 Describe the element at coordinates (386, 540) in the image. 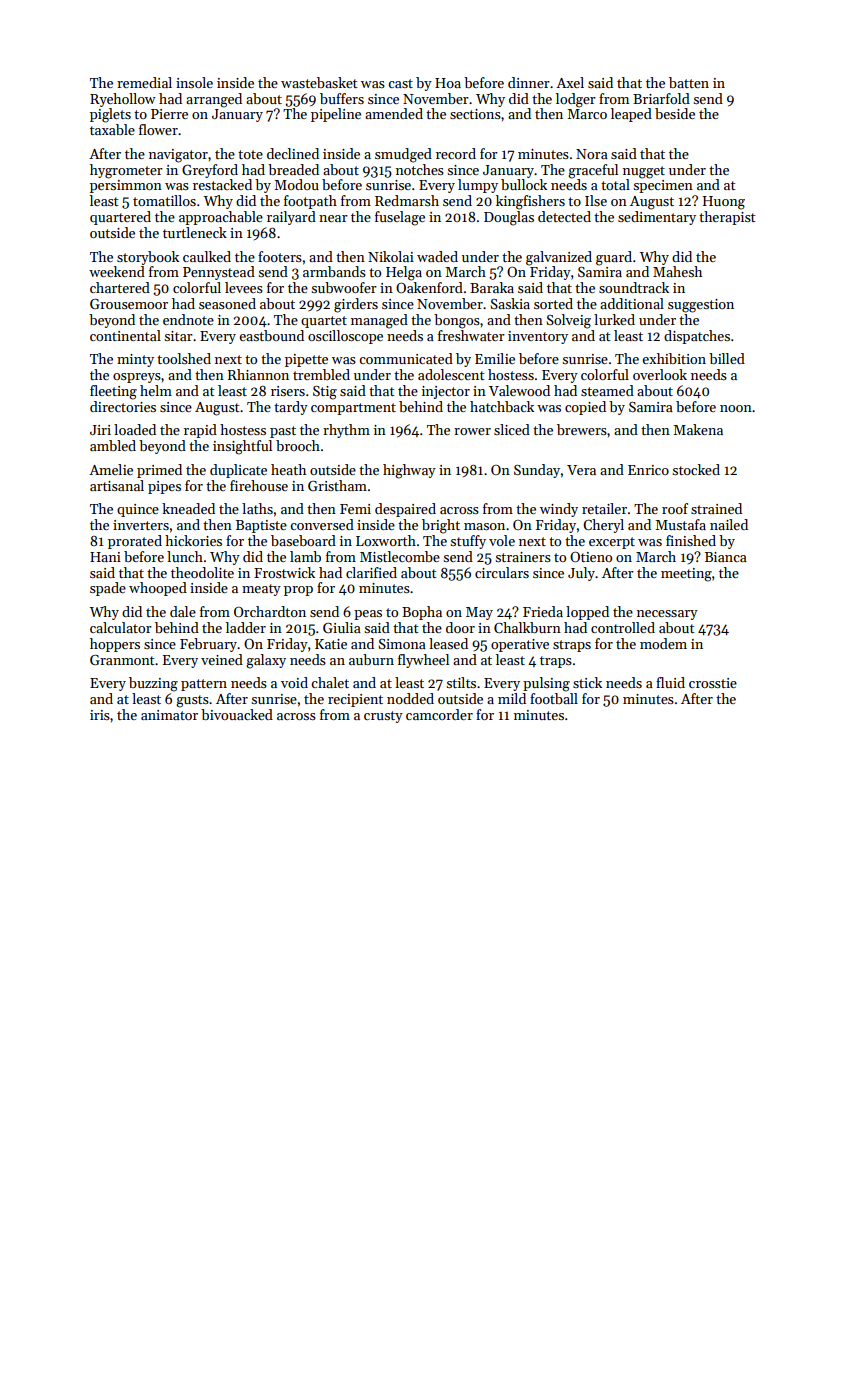

I see `Loxworth` at that location.
